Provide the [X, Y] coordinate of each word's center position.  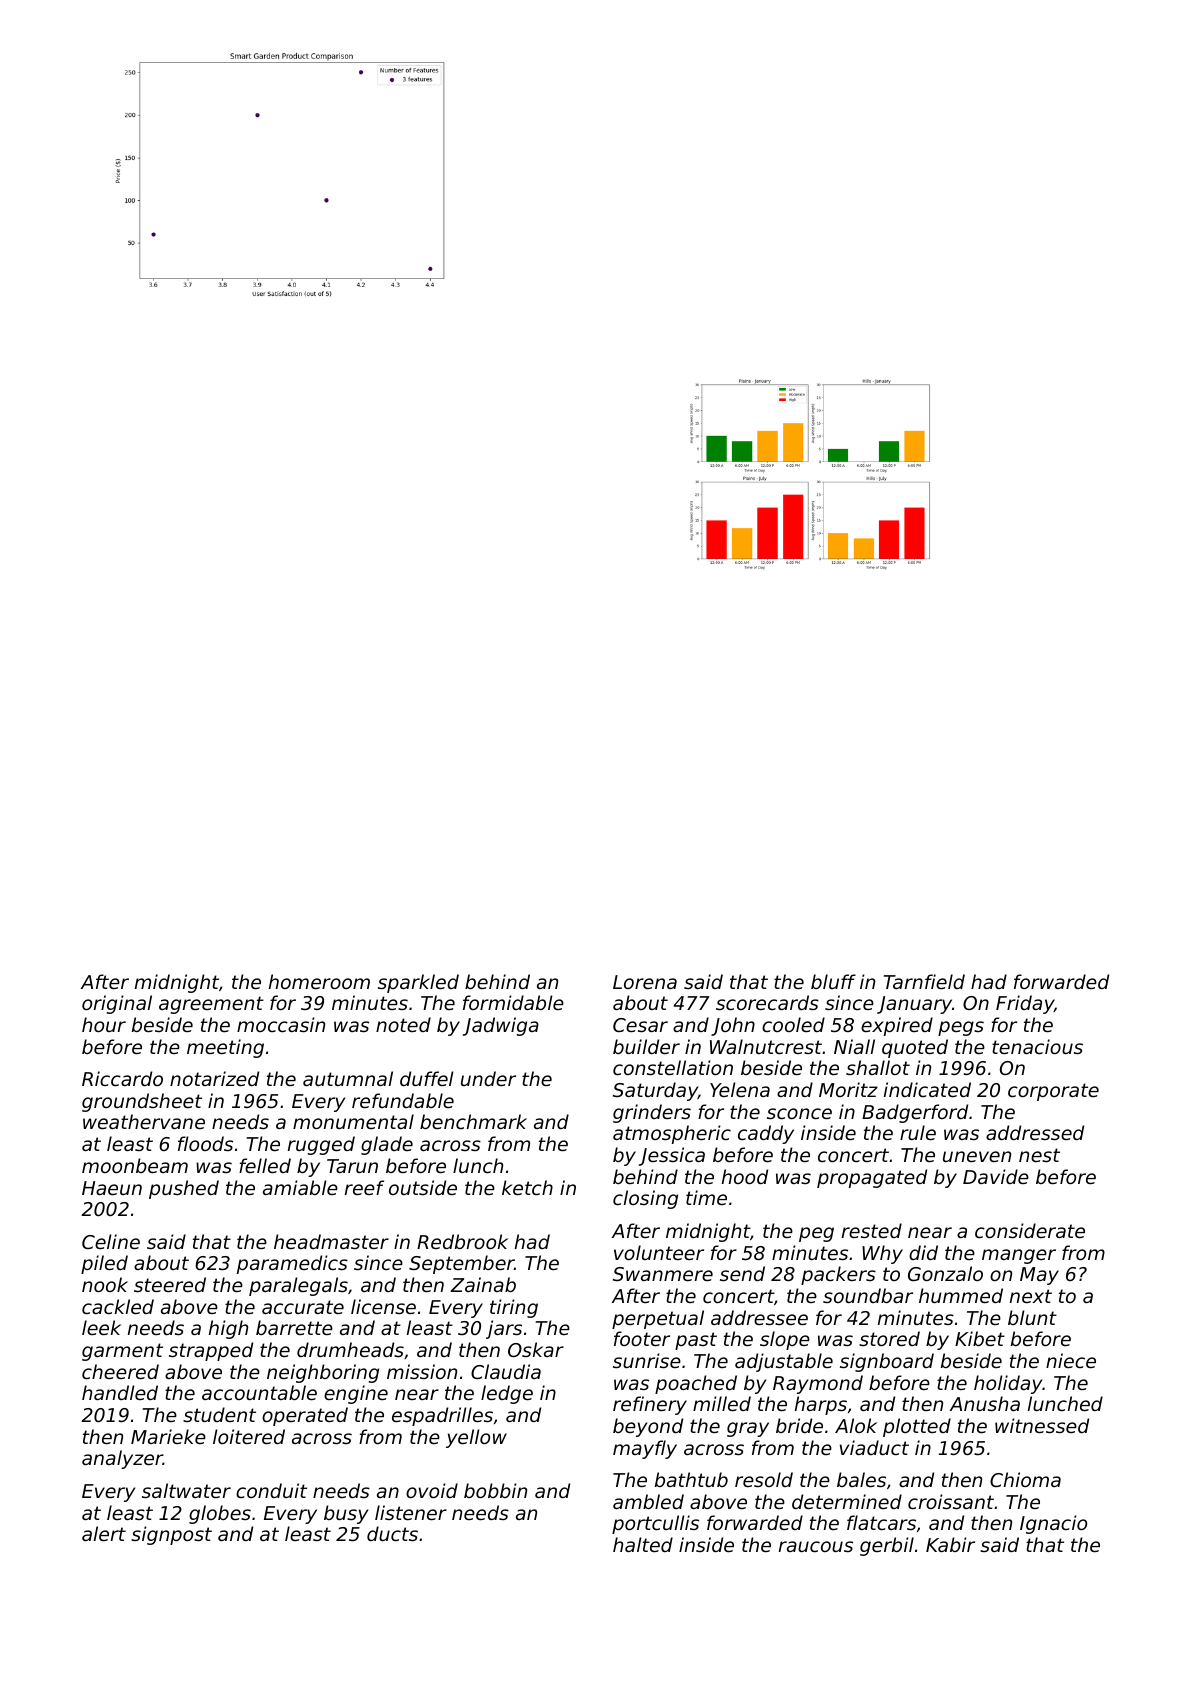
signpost [171, 1535]
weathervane [144, 1121]
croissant [951, 1501]
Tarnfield [924, 981]
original [117, 1004]
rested [872, 1230]
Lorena [645, 982]
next [1031, 1296]
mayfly [645, 1449]
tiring [514, 1308]
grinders [652, 1113]
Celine [111, 1241]
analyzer [122, 1459]
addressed [1035, 1132]
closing [645, 1199]
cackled [118, 1306]
